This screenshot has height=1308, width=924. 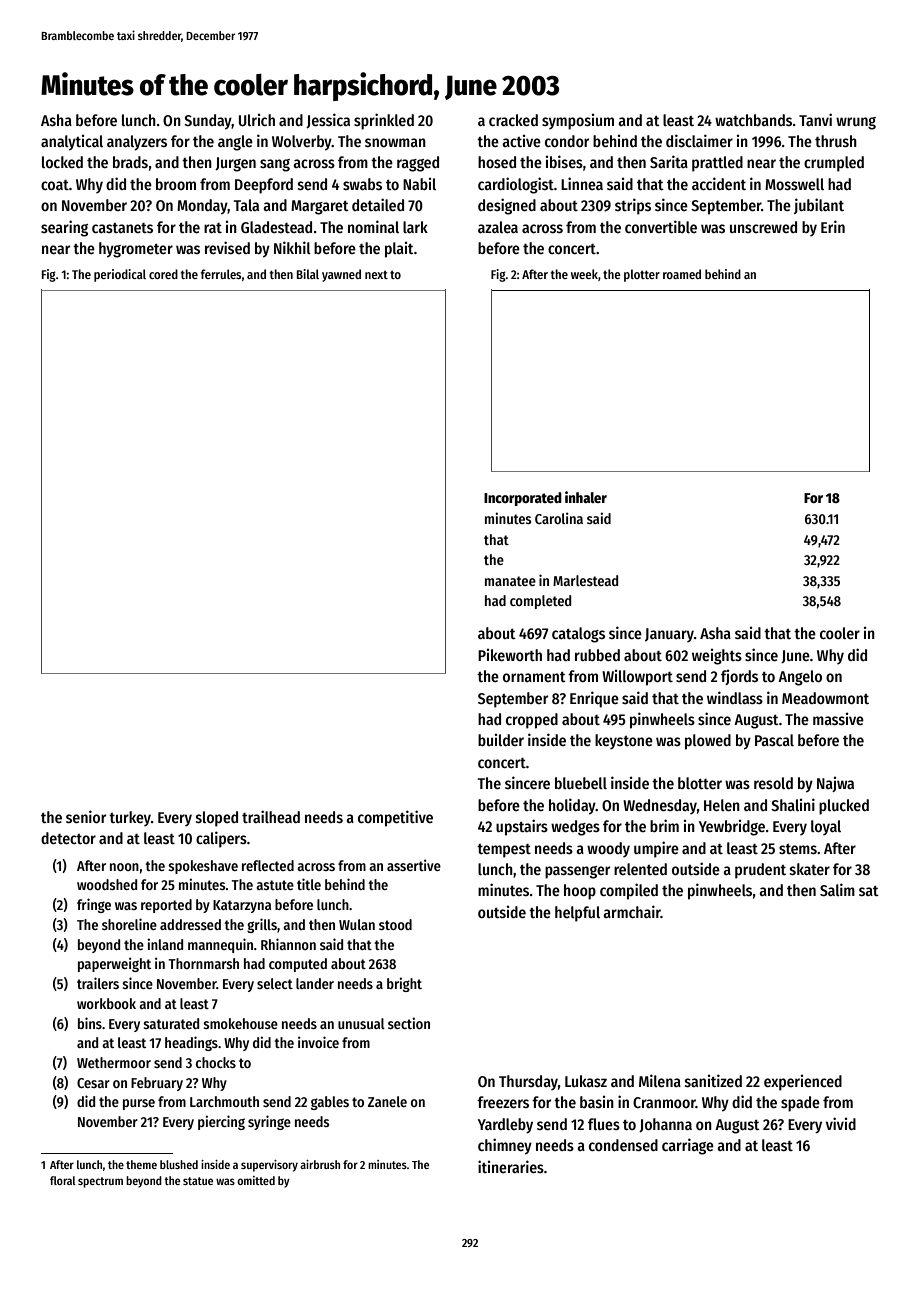 I want to click on Tanvi, so click(x=815, y=119).
